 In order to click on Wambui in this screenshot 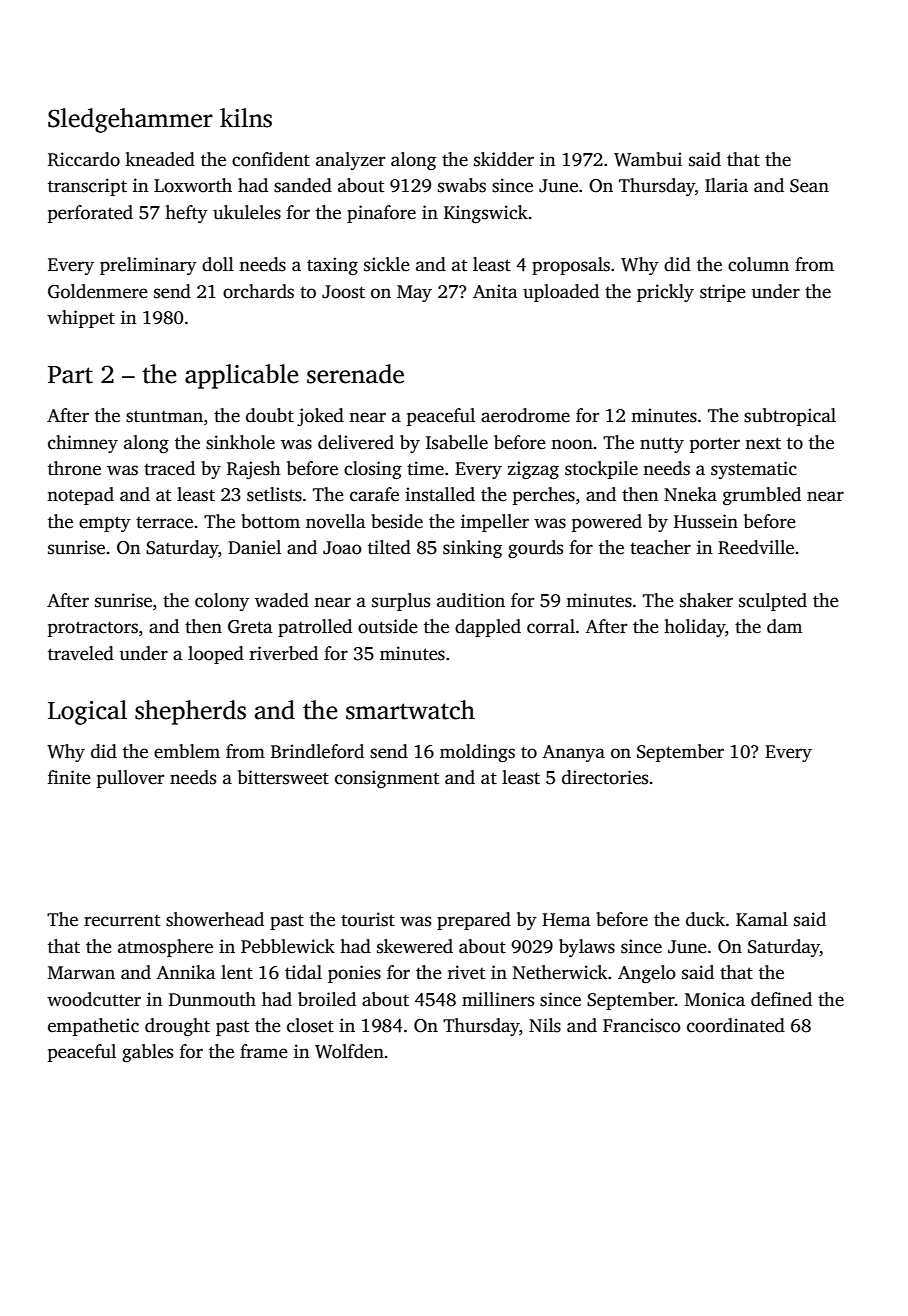, I will do `click(648, 159)`.
